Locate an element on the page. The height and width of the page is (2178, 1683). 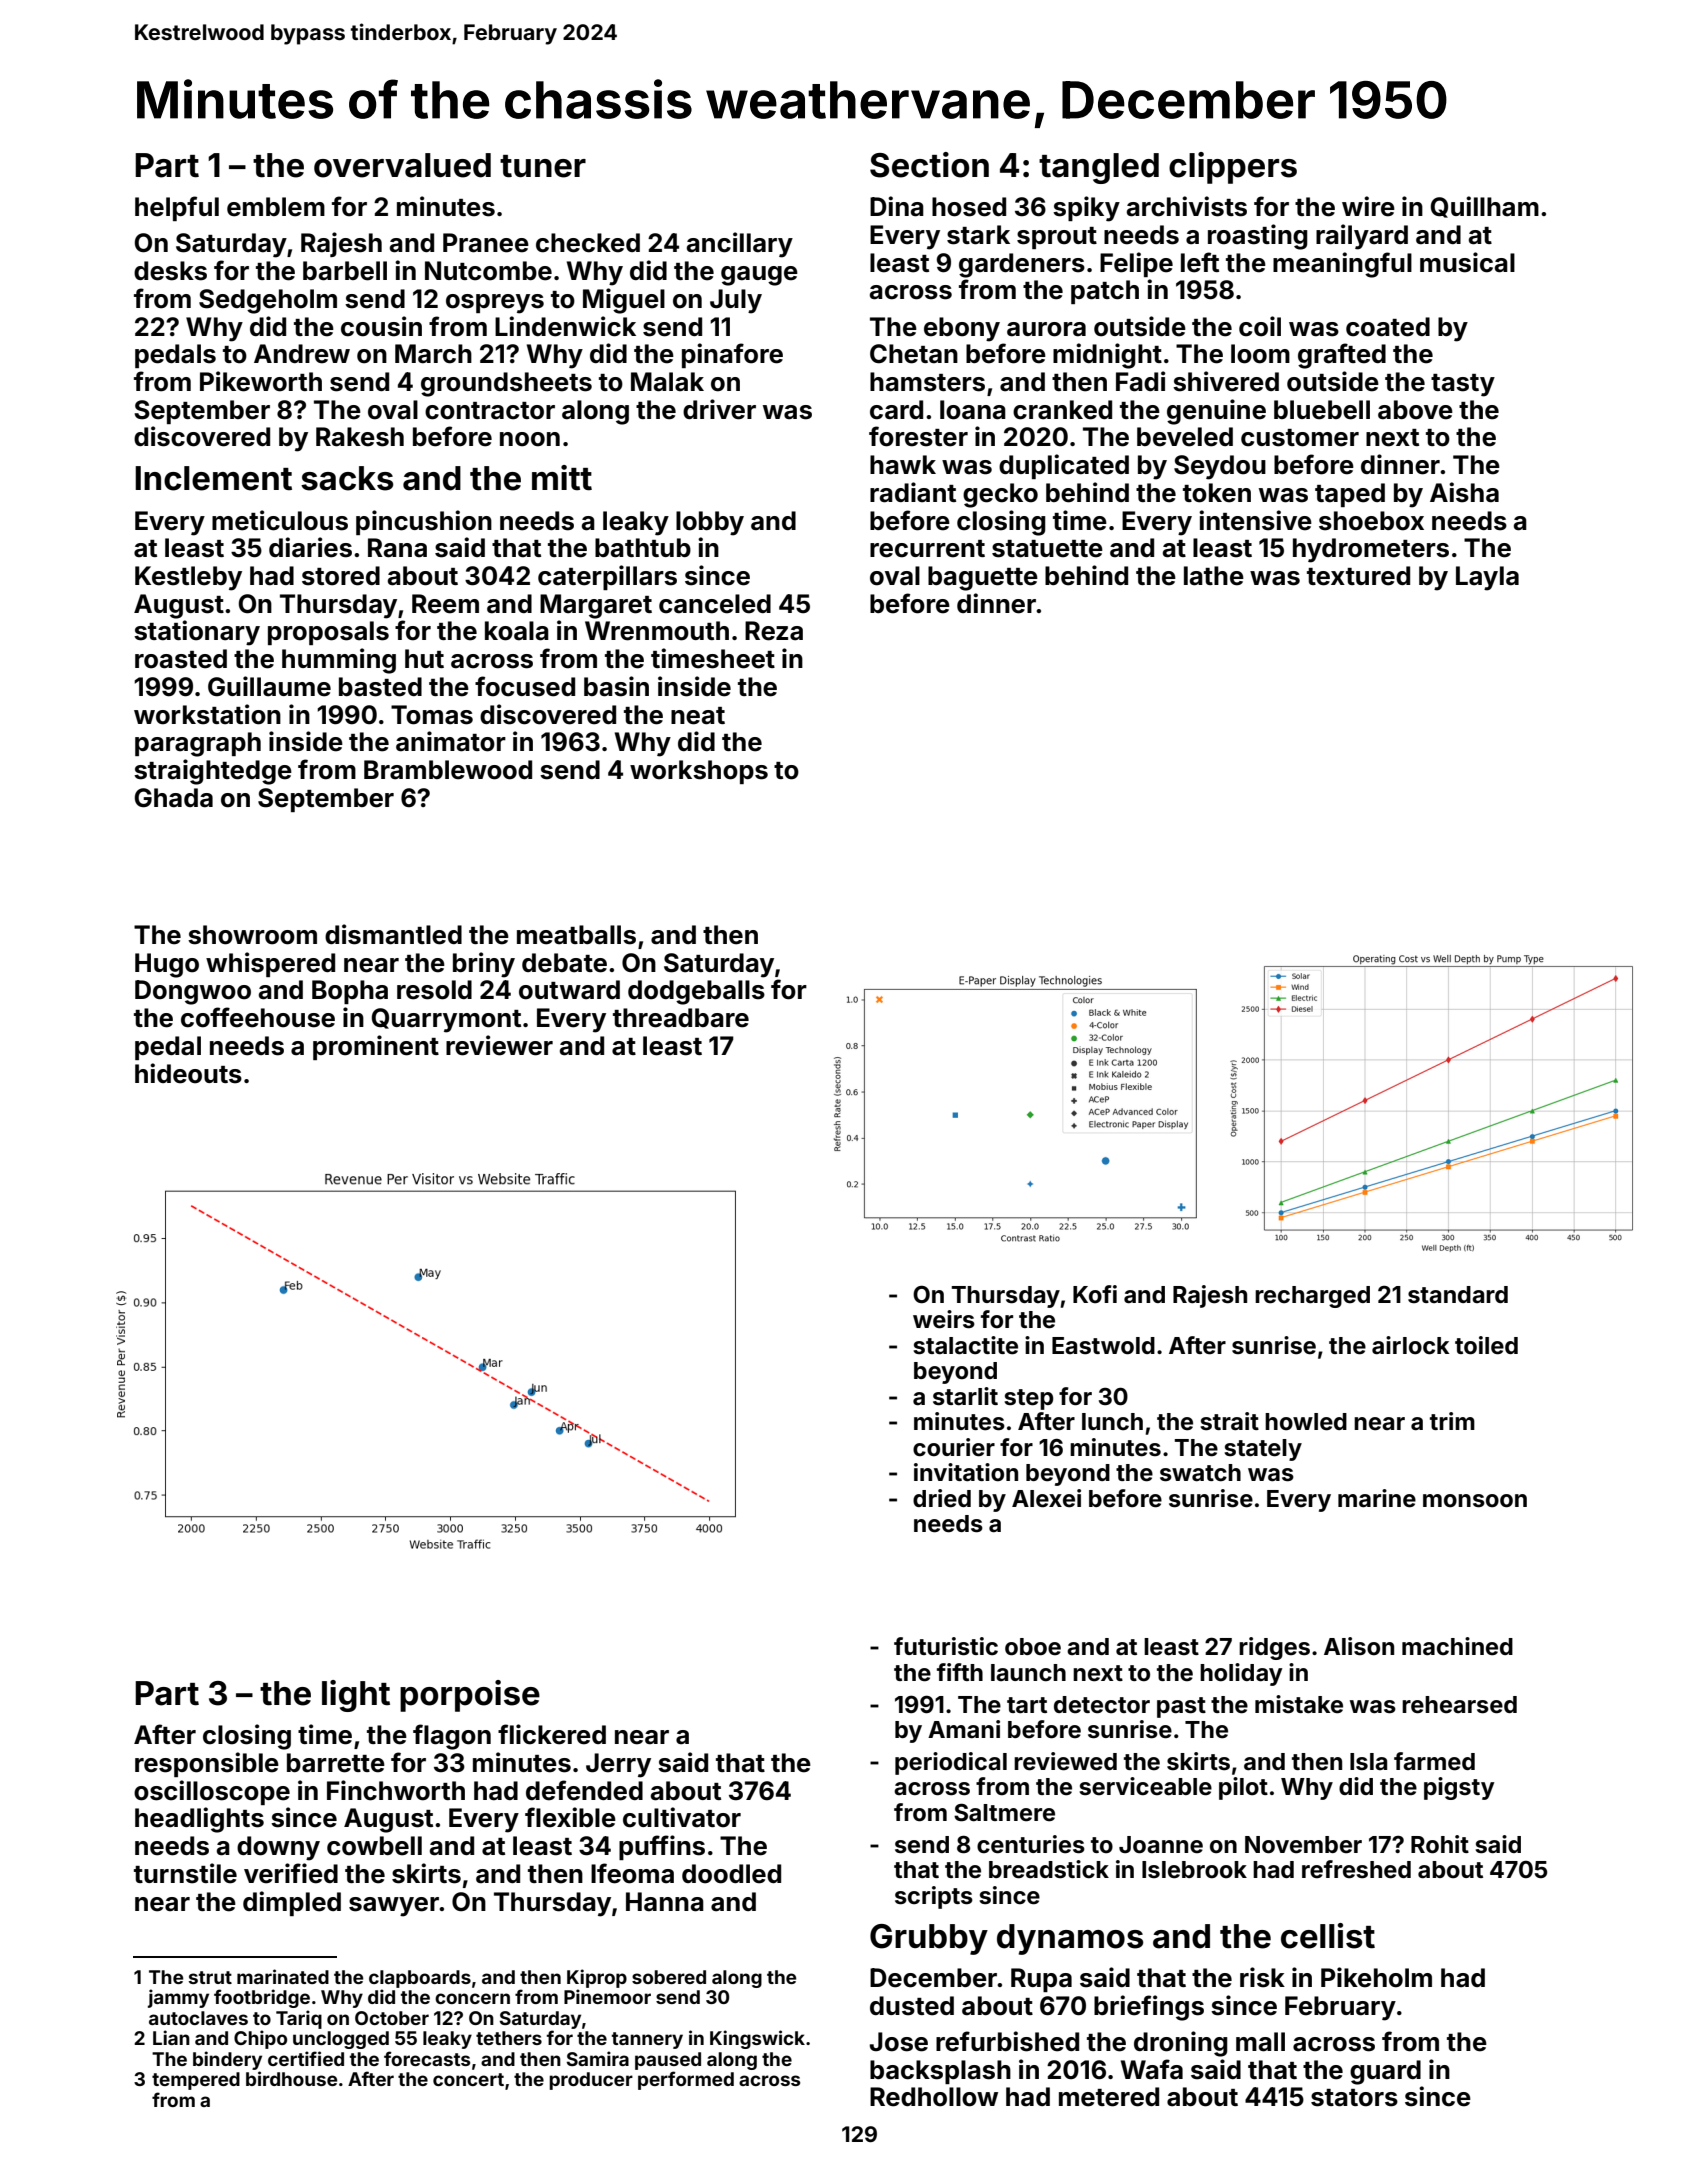
token is located at coordinates (1217, 493).
